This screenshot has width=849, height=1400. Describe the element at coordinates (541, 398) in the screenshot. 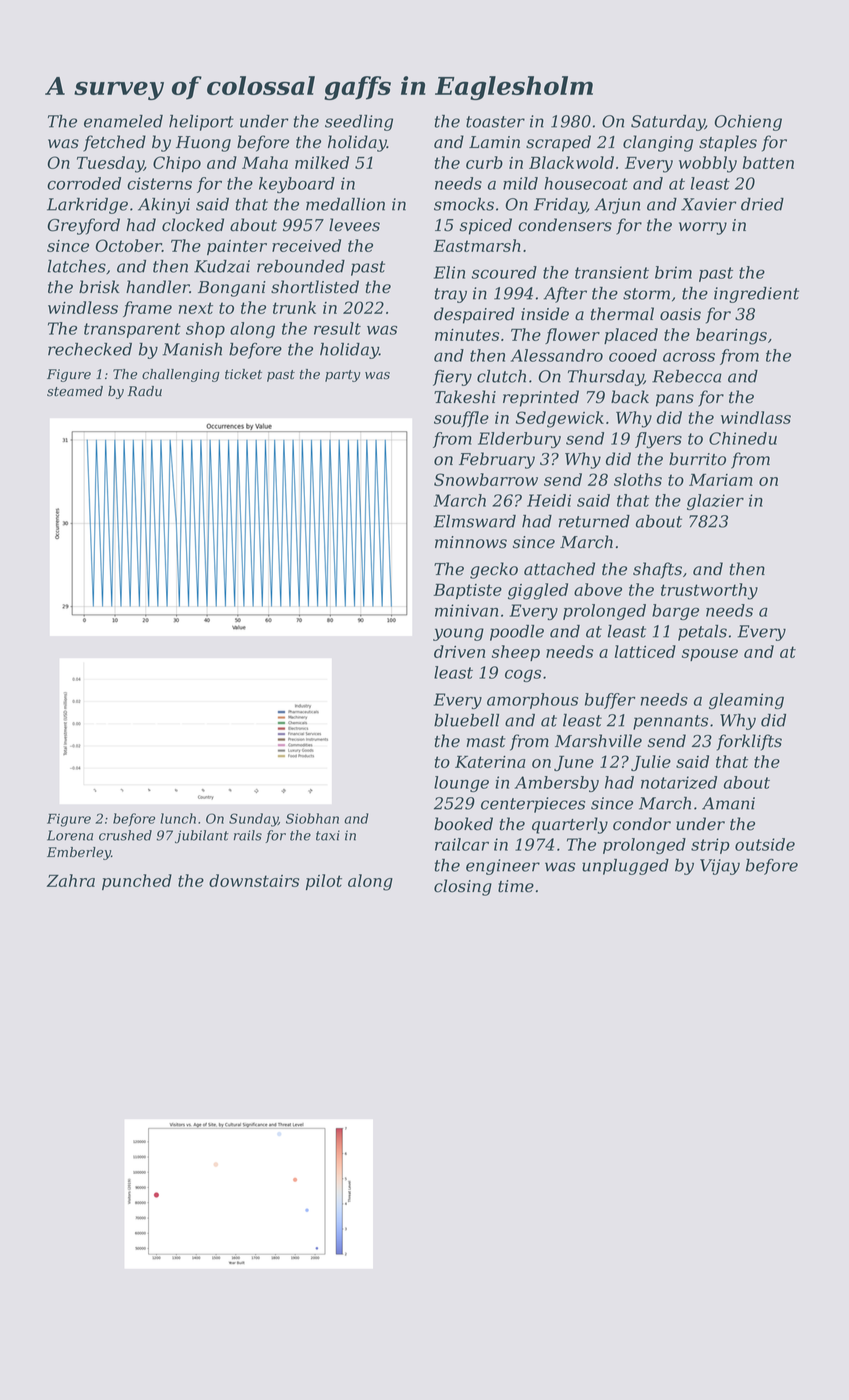

I see `reprinted` at that location.
